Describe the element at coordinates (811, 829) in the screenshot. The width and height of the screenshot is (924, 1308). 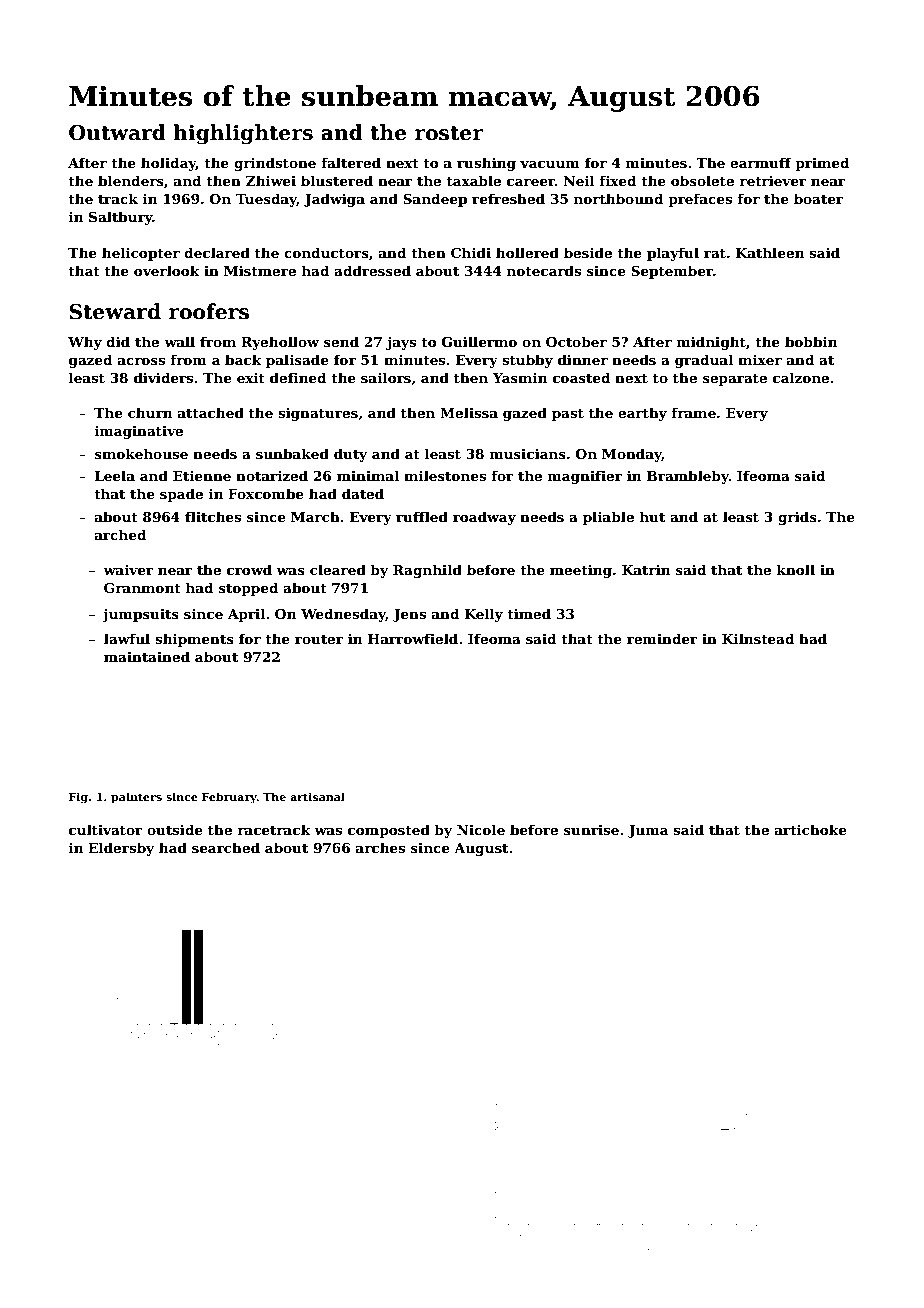
I see `artichoke` at that location.
